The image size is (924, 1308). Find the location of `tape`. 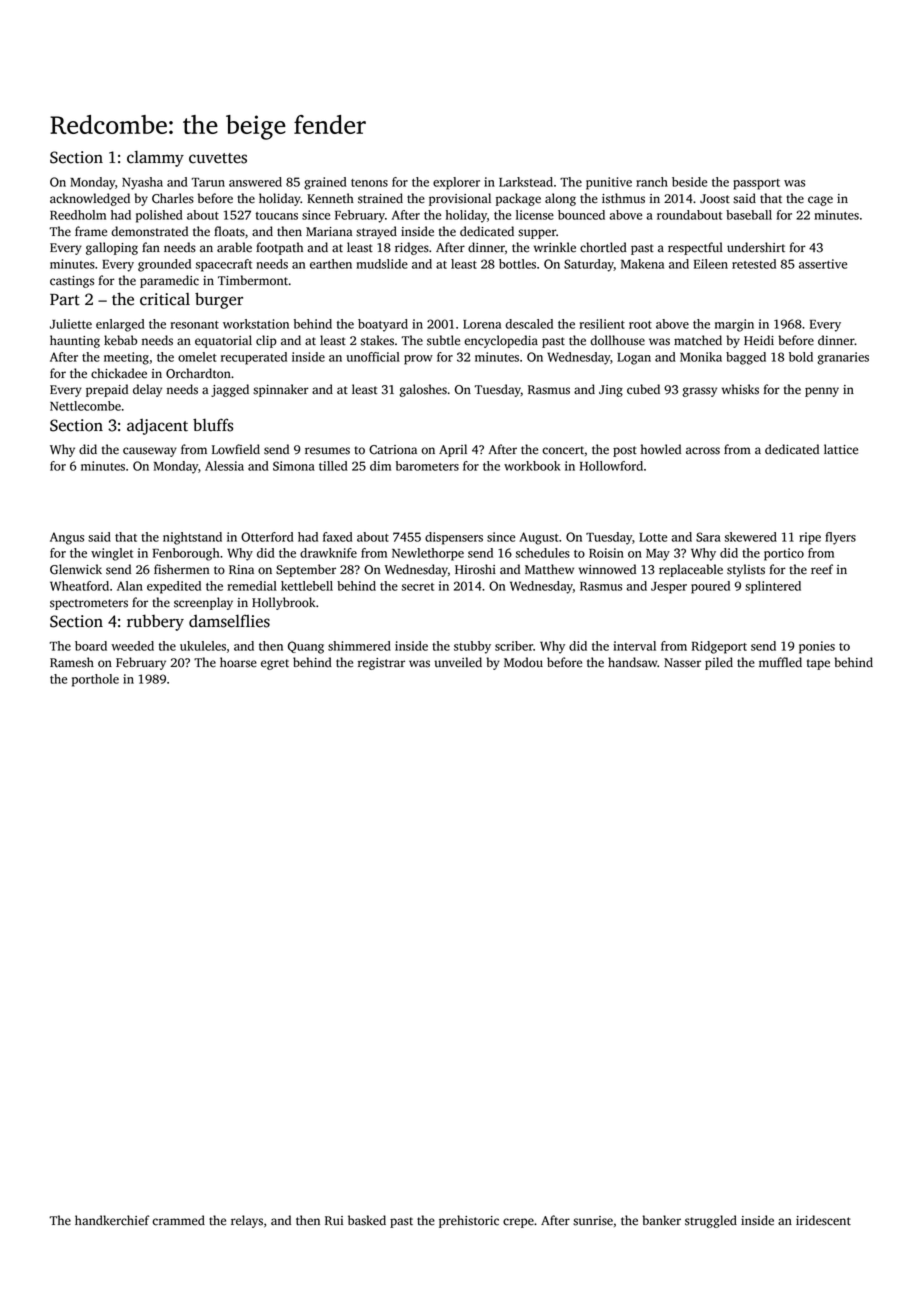

tape is located at coordinates (818, 664).
